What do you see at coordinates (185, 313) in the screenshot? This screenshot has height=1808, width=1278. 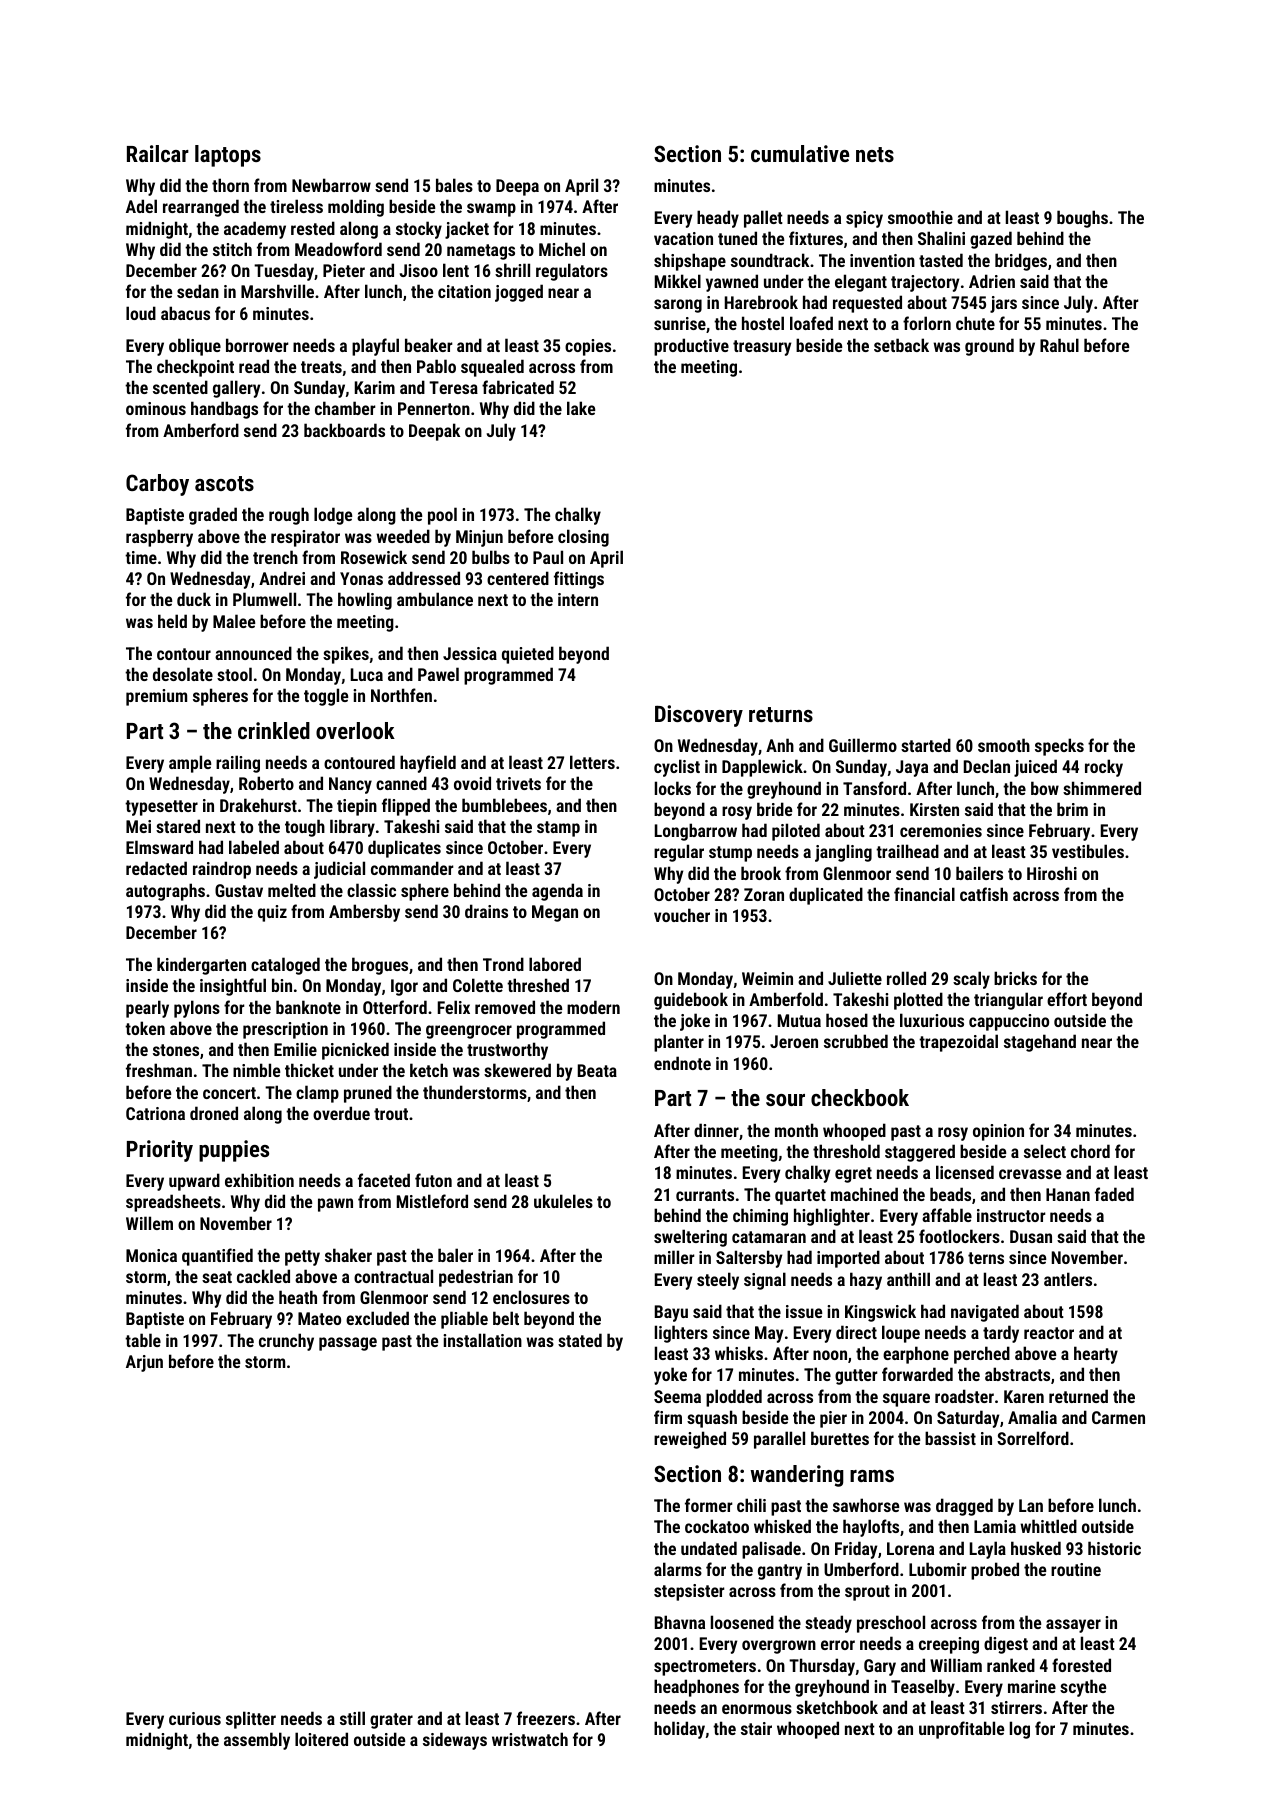 I see `abacus` at bounding box center [185, 313].
